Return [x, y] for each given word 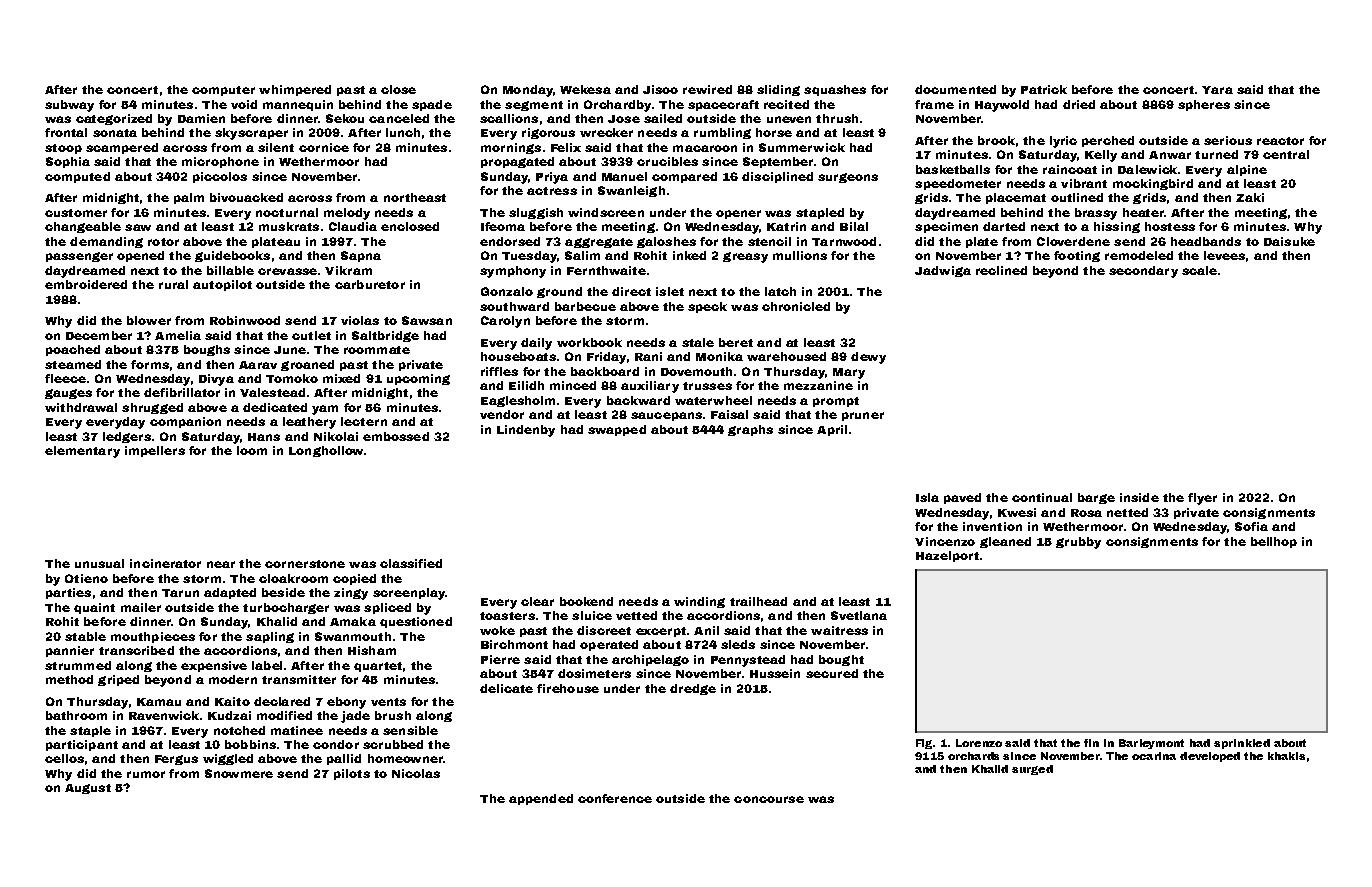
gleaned [1005, 542]
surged [1032, 770]
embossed [396, 436]
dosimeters [594, 673]
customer [76, 213]
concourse [769, 799]
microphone [220, 162]
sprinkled [1242, 744]
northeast [415, 197]
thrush [837, 118]
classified [411, 563]
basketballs [953, 169]
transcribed [136, 650]
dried [1079, 104]
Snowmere [239, 773]
